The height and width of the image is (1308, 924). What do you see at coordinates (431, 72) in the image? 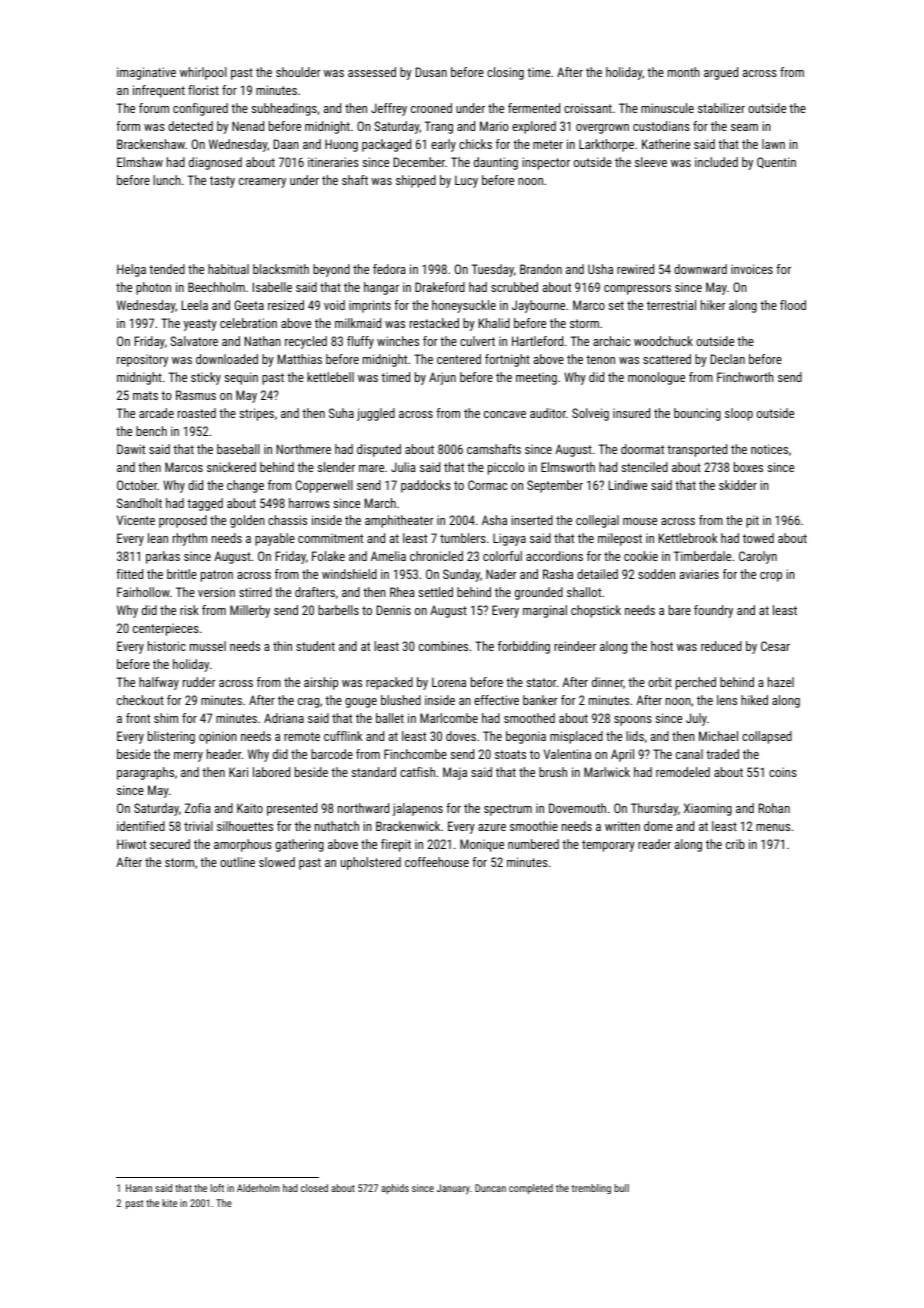
I see `Dusan` at bounding box center [431, 72].
